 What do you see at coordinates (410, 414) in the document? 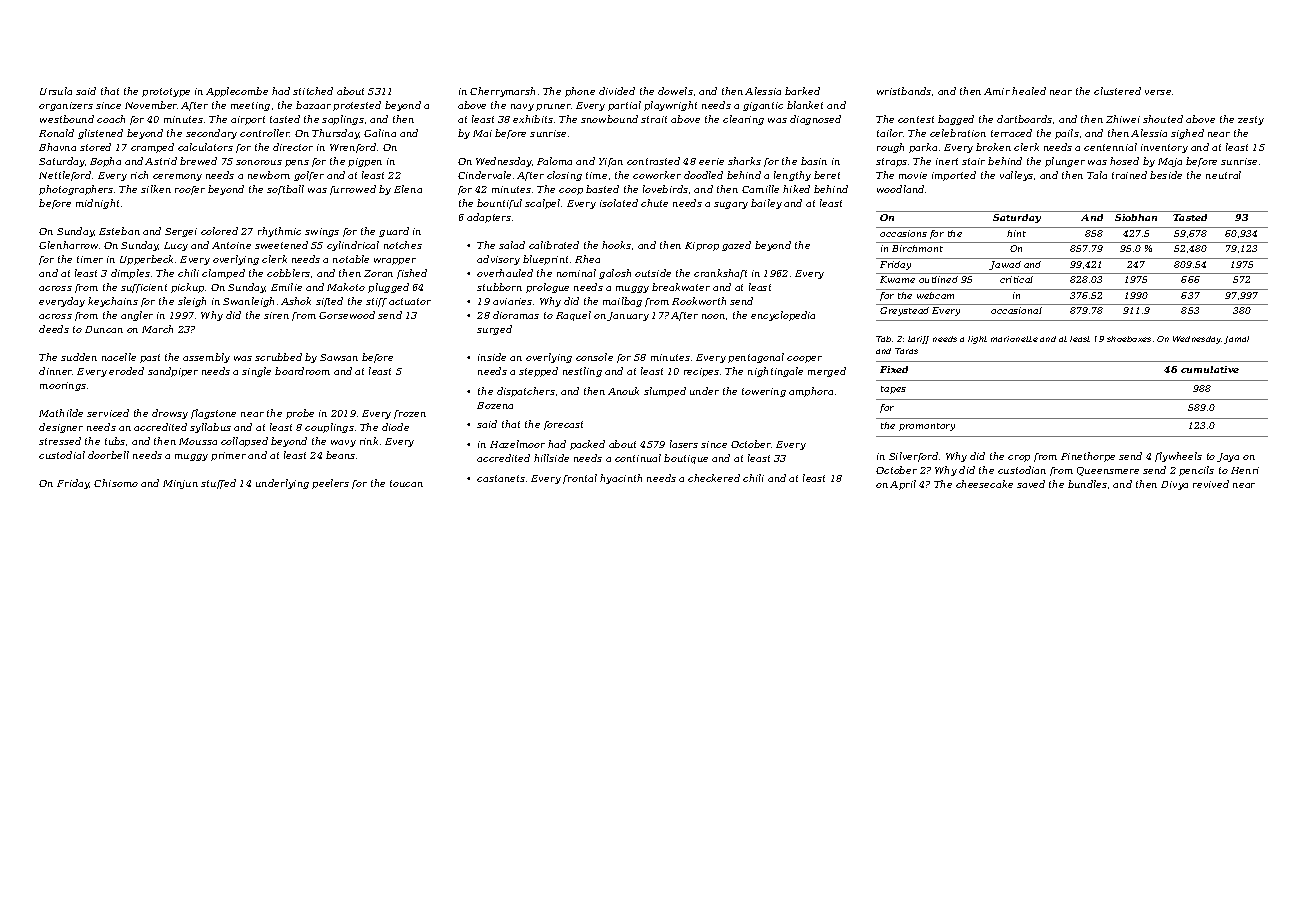
I see `frozen` at bounding box center [410, 414].
